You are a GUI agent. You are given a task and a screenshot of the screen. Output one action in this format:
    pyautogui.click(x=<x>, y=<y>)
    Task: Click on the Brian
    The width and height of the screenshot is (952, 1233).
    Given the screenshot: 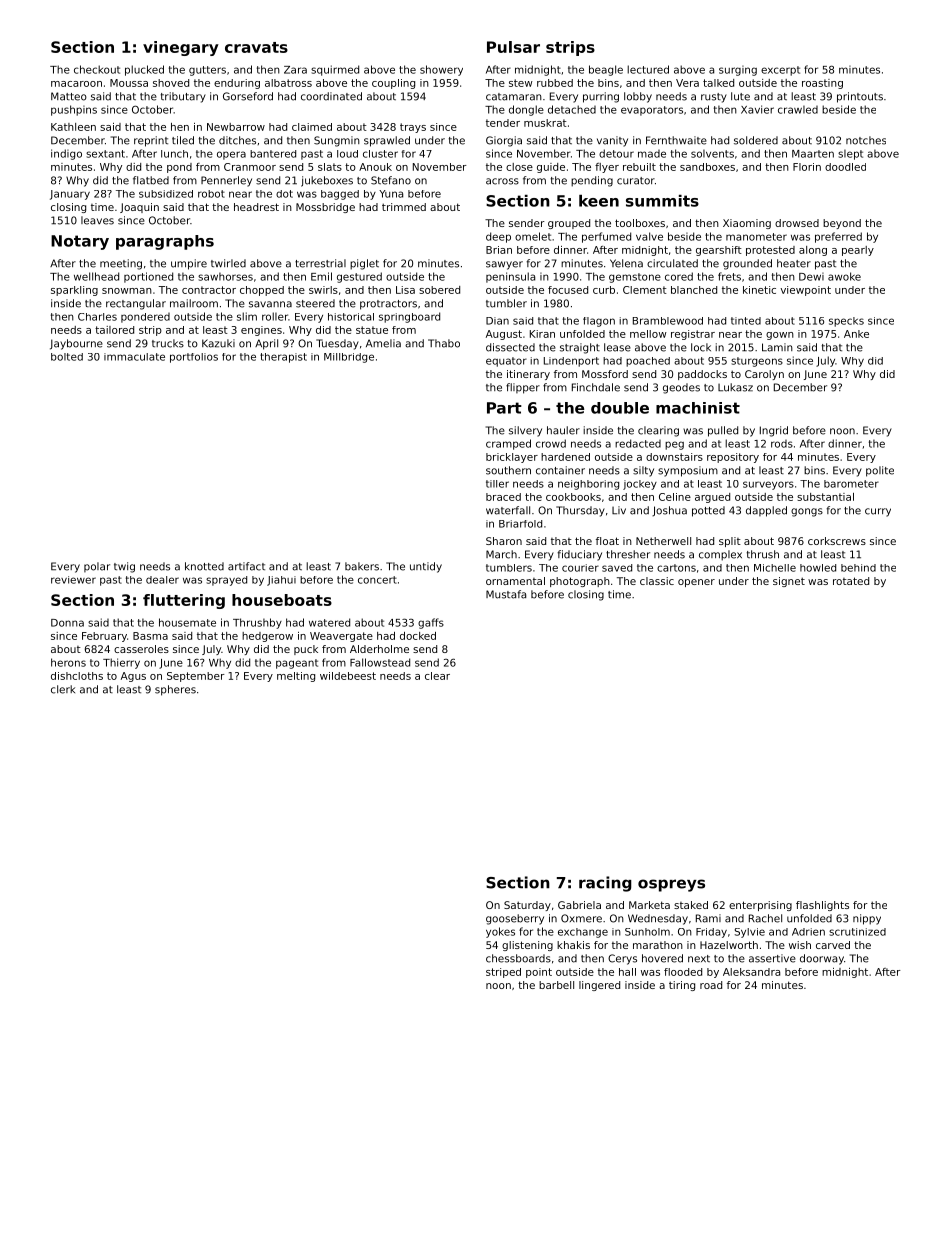 What is the action you would take?
    pyautogui.click(x=499, y=250)
